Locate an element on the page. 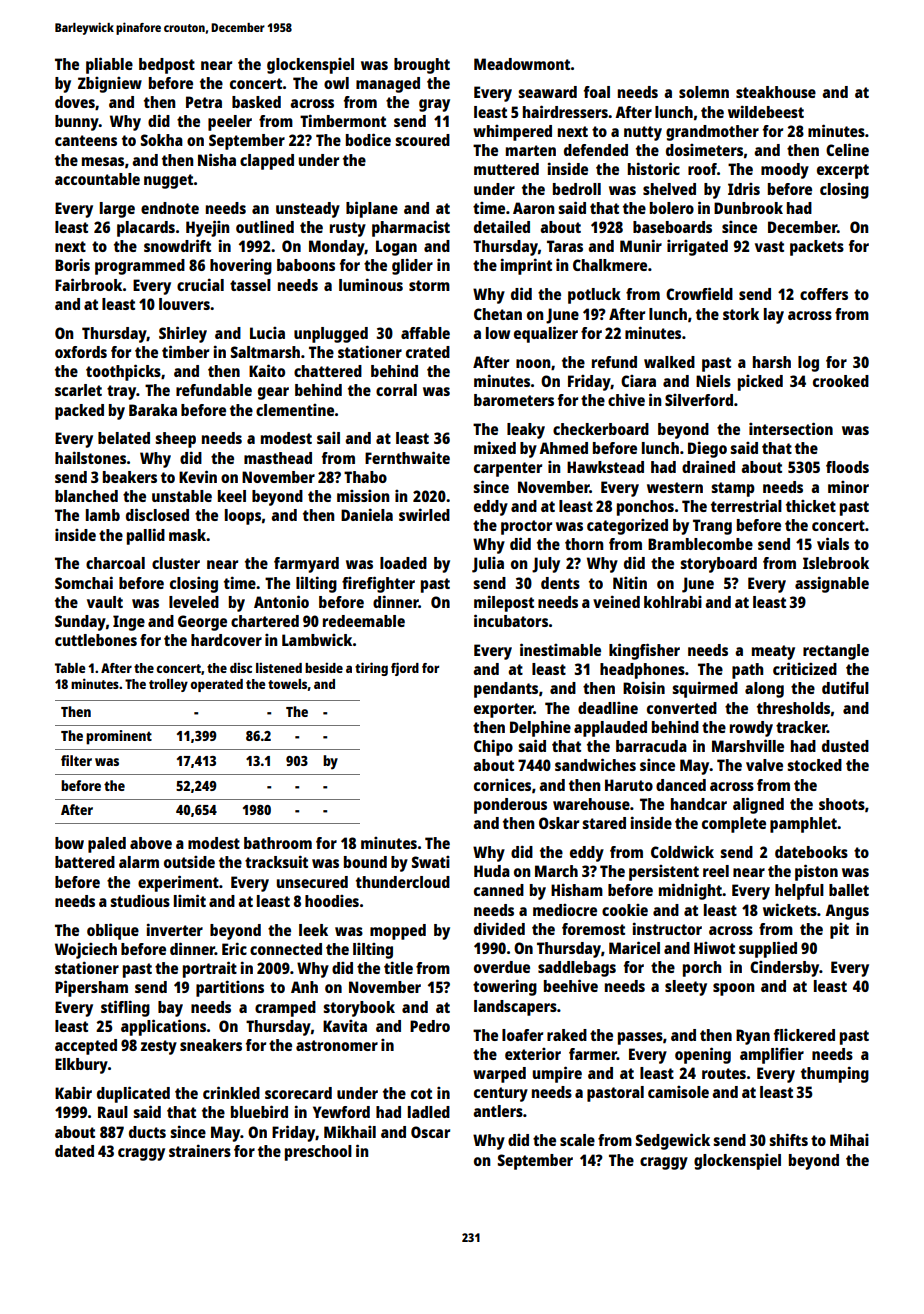  Celine is located at coordinates (847, 149).
